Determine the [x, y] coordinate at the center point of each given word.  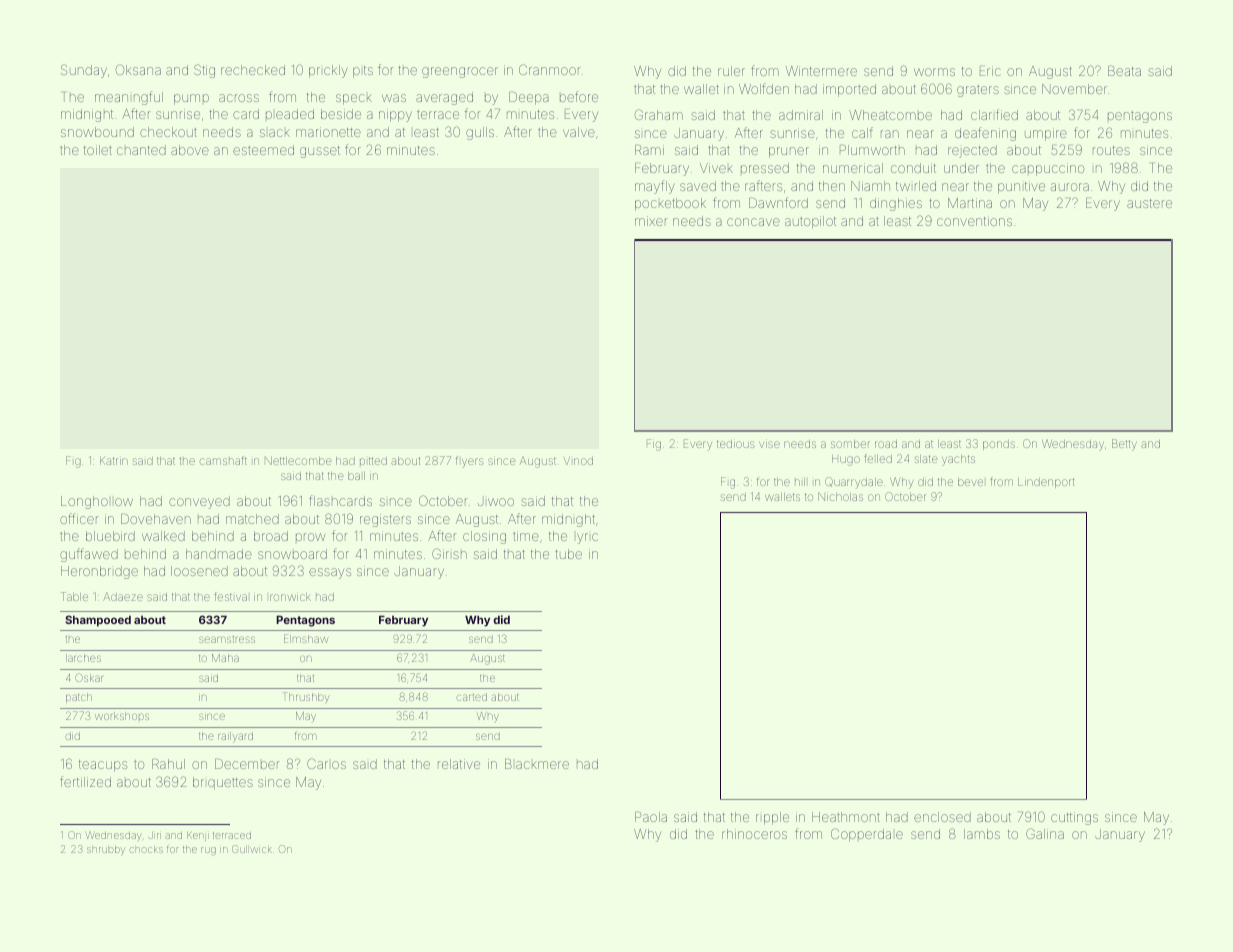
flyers [470, 462]
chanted [141, 150]
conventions [974, 221]
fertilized [85, 781]
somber [850, 444]
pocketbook [670, 204]
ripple [772, 818]
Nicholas [840, 497]
